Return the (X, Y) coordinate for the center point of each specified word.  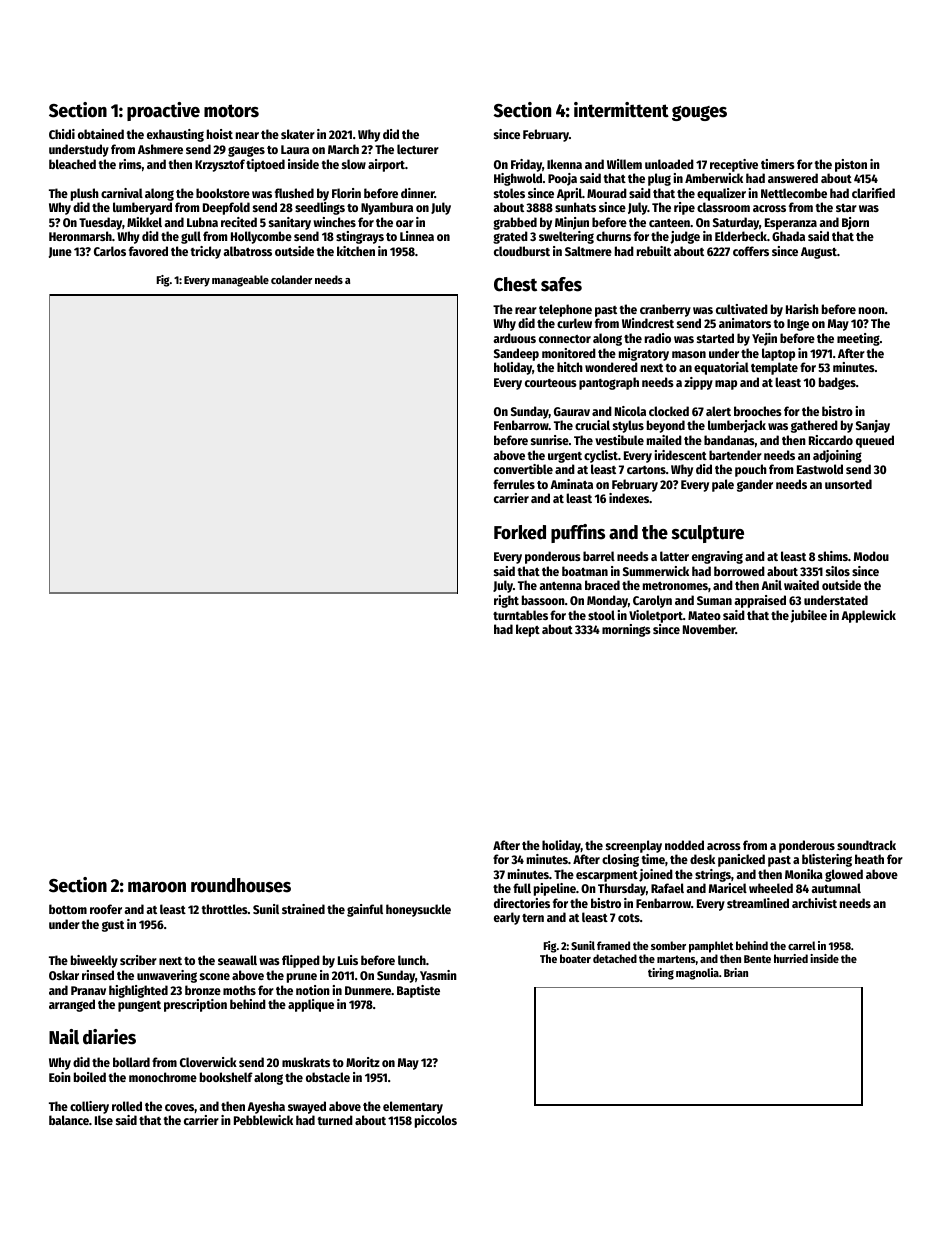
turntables (520, 615)
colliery (89, 1107)
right (506, 601)
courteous (551, 383)
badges (837, 383)
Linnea (417, 236)
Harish (802, 309)
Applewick (868, 616)
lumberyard (142, 208)
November (709, 629)
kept (528, 630)
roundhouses (241, 885)
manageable (240, 281)
